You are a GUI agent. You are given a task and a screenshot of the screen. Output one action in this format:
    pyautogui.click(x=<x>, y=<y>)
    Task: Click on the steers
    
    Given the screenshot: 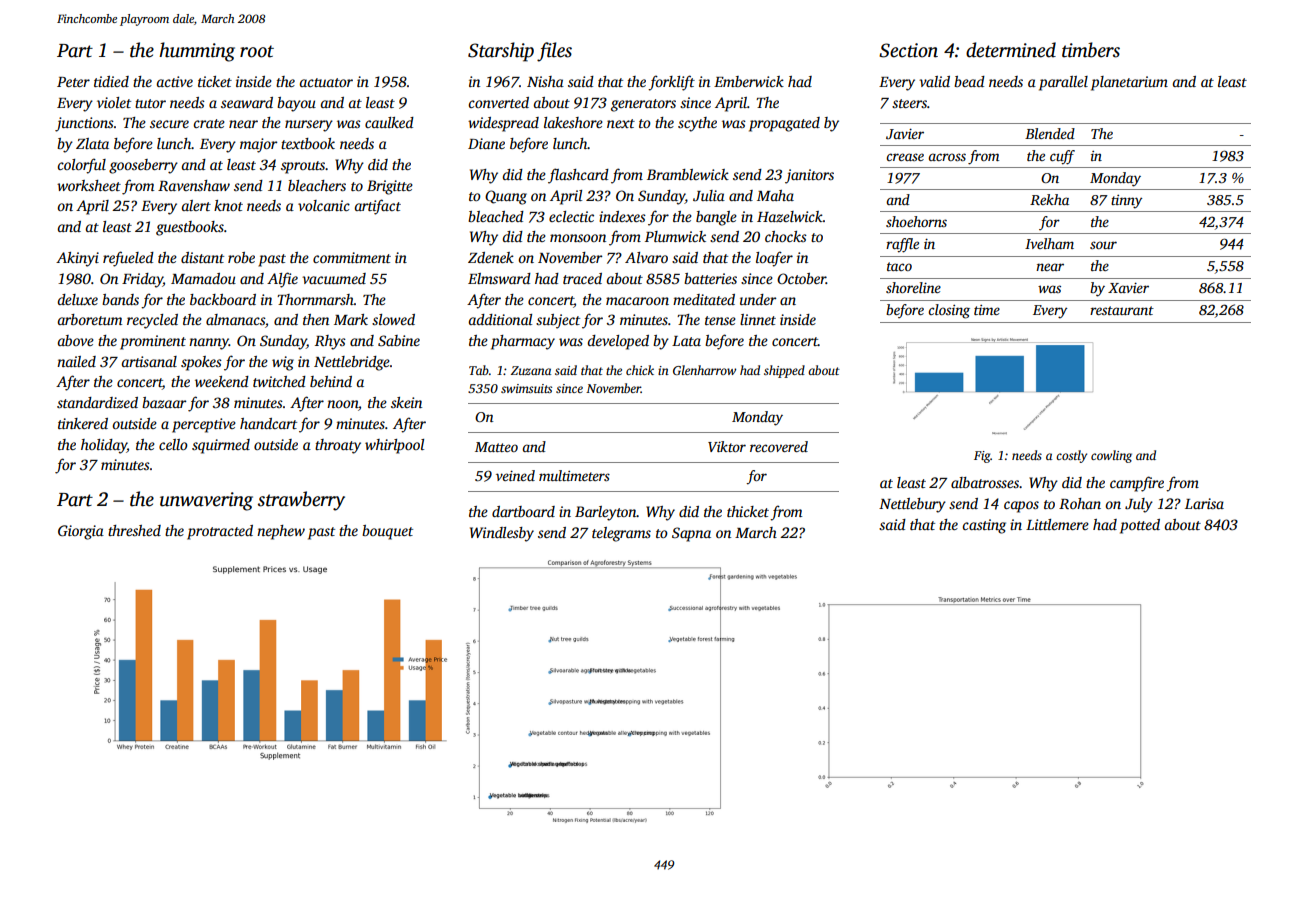 What is the action you would take?
    pyautogui.click(x=909, y=103)
